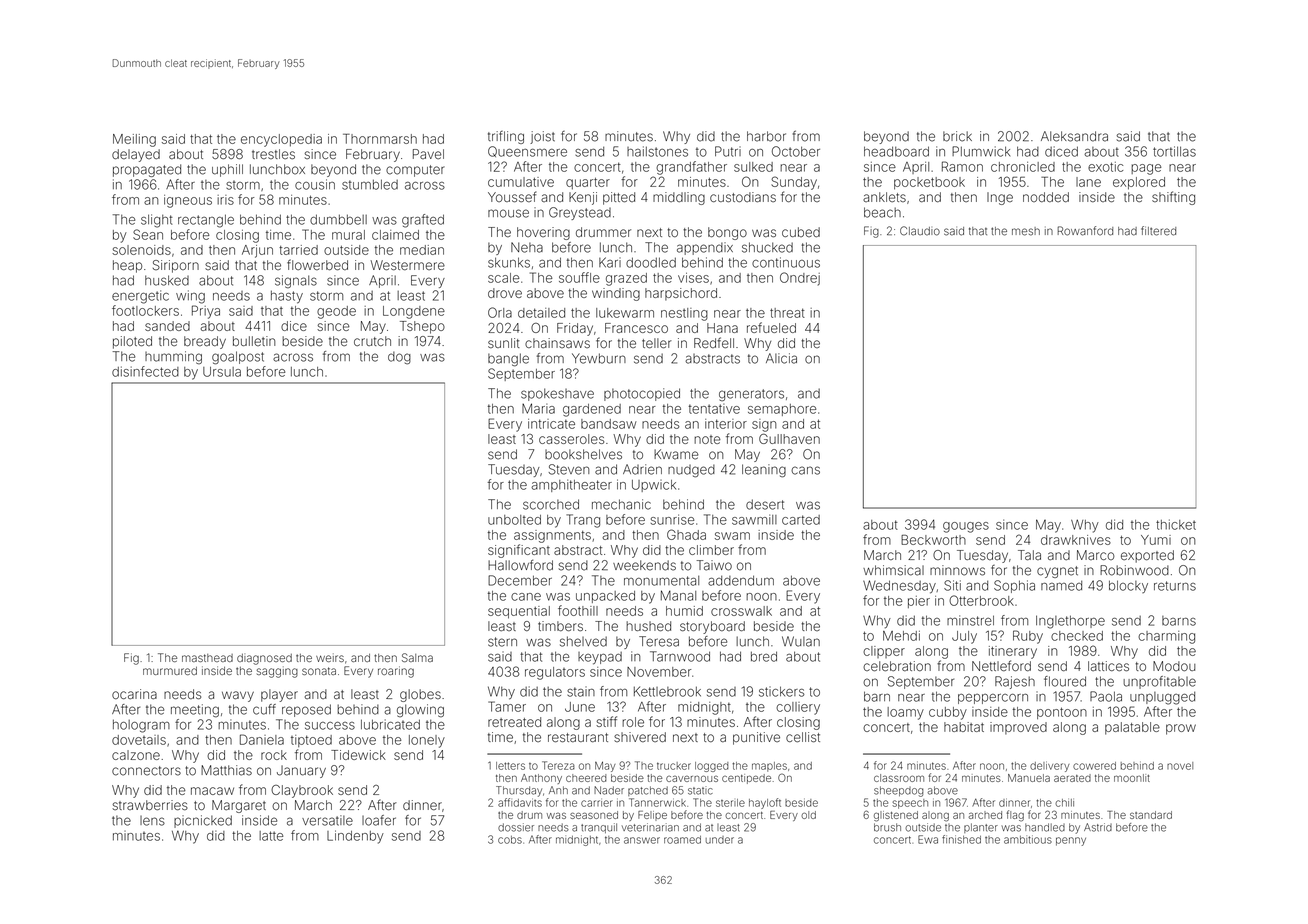 Image resolution: width=1308 pixels, height=924 pixels. What do you see at coordinates (516, 827) in the image?
I see `dossier` at bounding box center [516, 827].
